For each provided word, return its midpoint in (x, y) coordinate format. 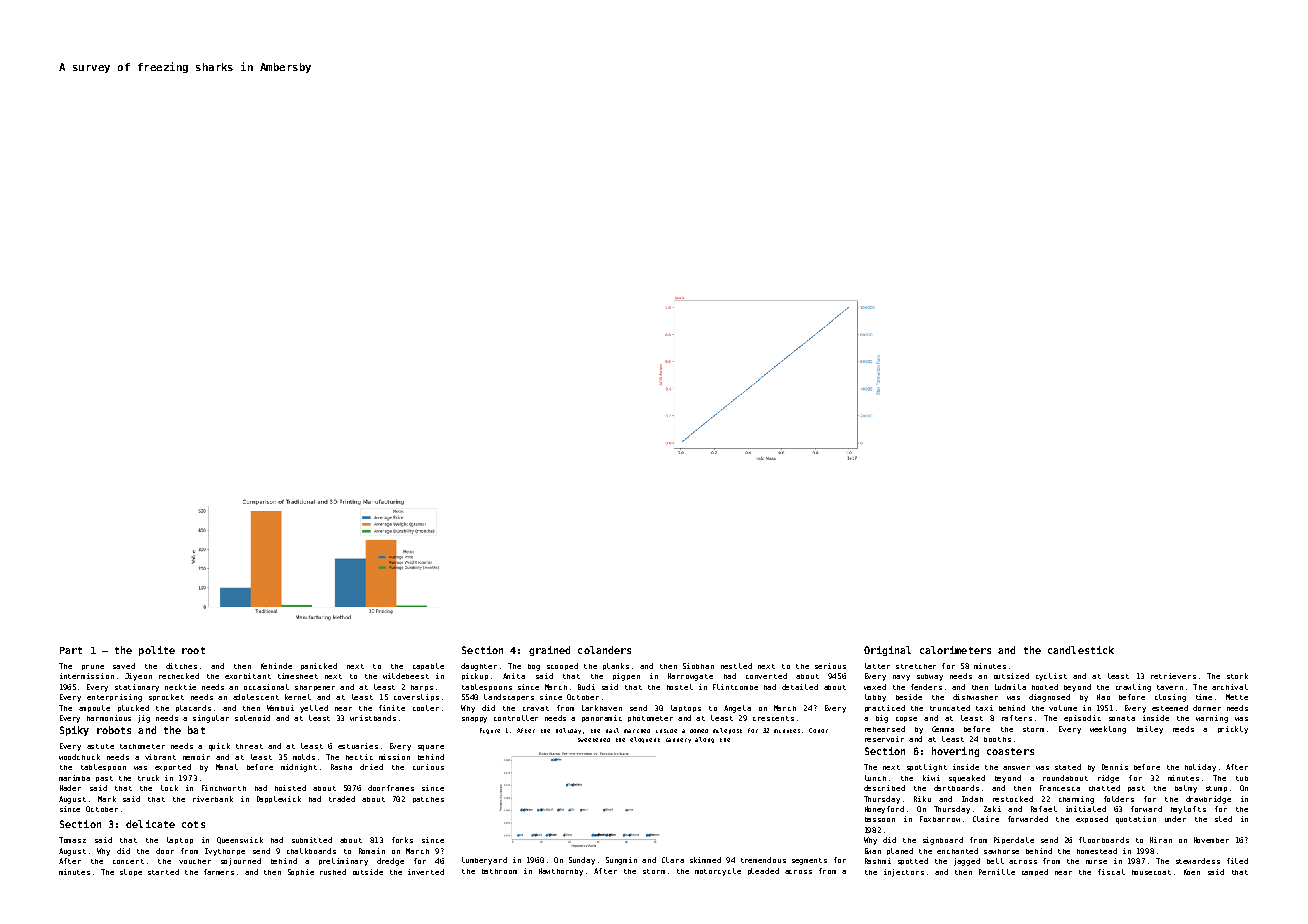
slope (131, 872)
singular (211, 719)
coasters (1010, 751)
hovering (955, 752)
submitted (312, 840)
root (193, 650)
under (1175, 819)
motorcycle (718, 872)
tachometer (142, 746)
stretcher (916, 666)
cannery (678, 740)
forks (402, 840)
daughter (479, 667)
